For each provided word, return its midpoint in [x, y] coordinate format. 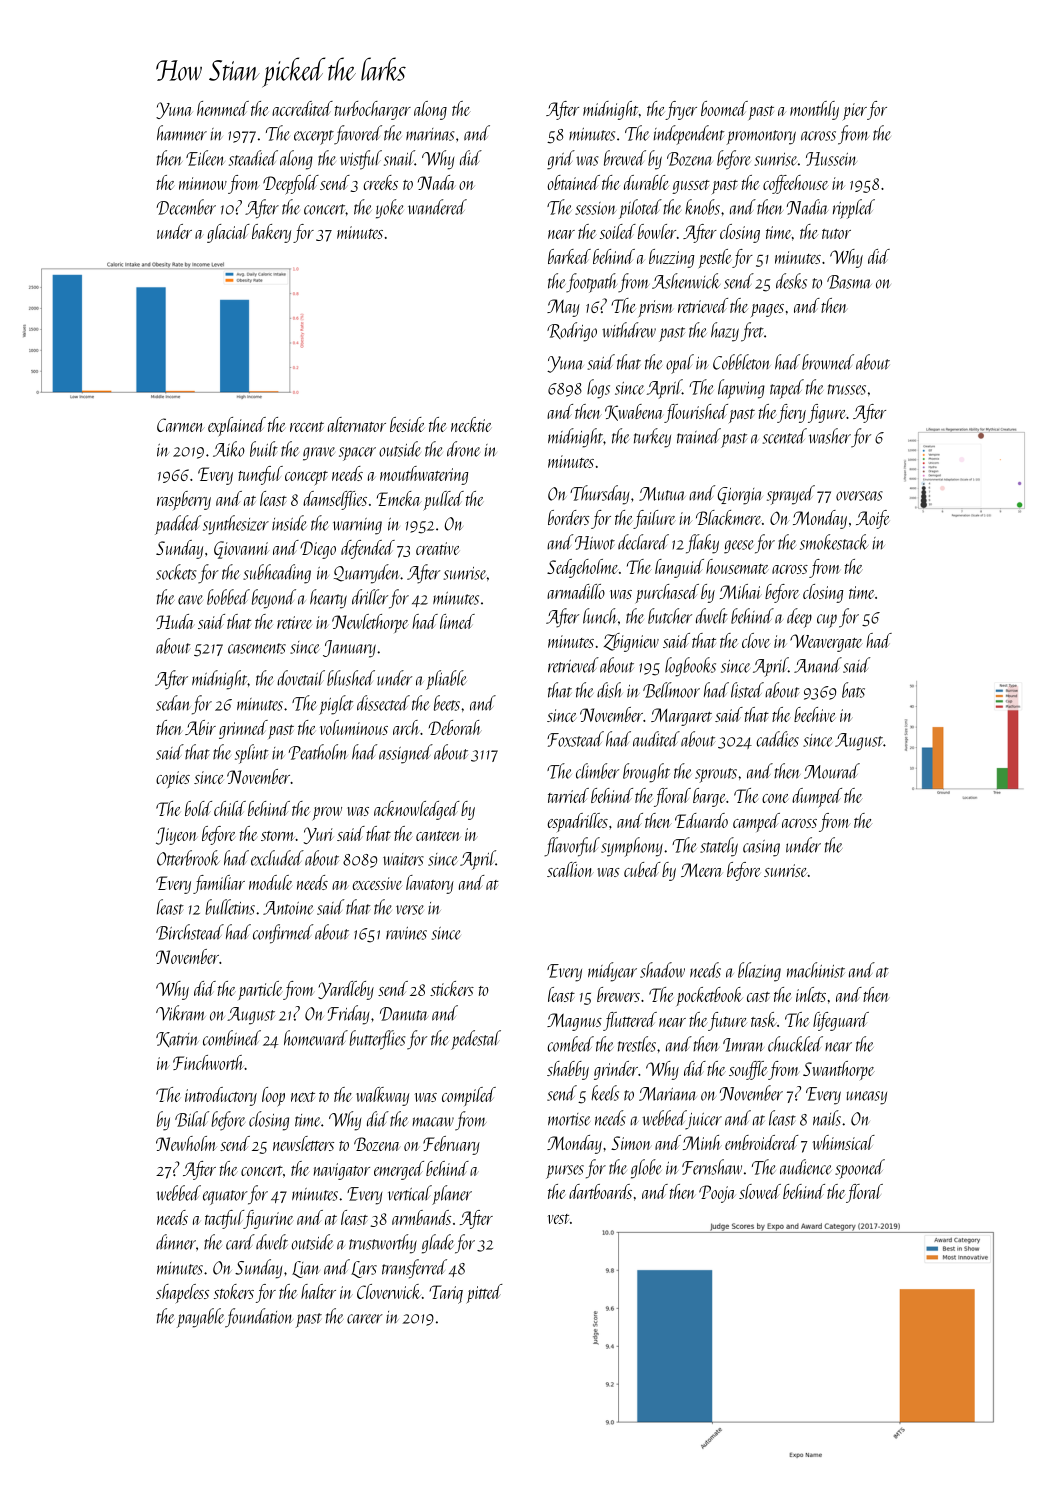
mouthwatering [424, 475]
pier [855, 111]
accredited [302, 108]
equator [225, 1197]
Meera [702, 870]
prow [327, 813]
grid [561, 160]
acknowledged [417, 810]
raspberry [184, 500]
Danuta [404, 1014]
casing [761, 848]
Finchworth [208, 1062]
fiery [791, 413]
